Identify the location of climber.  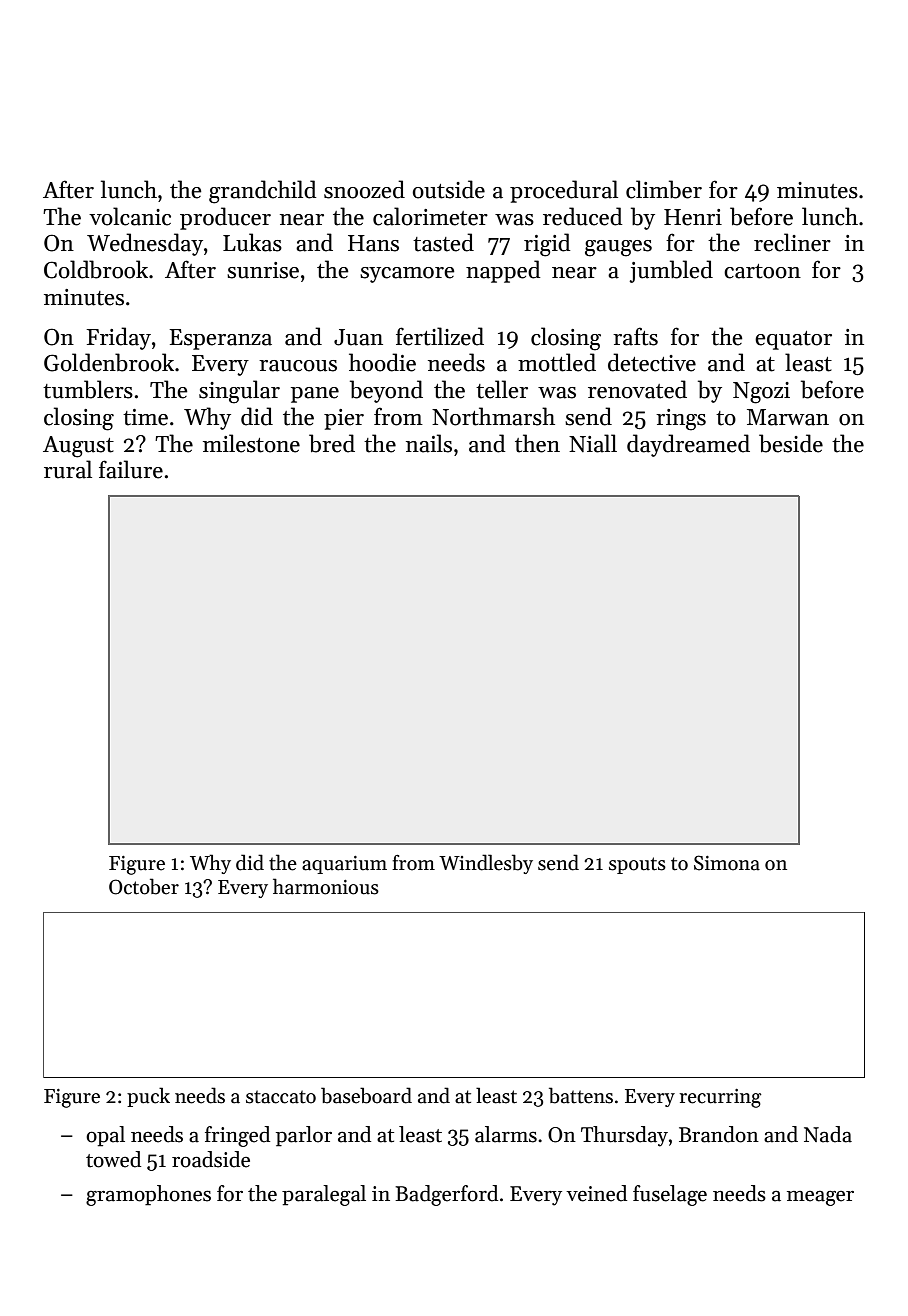
(664, 189).
